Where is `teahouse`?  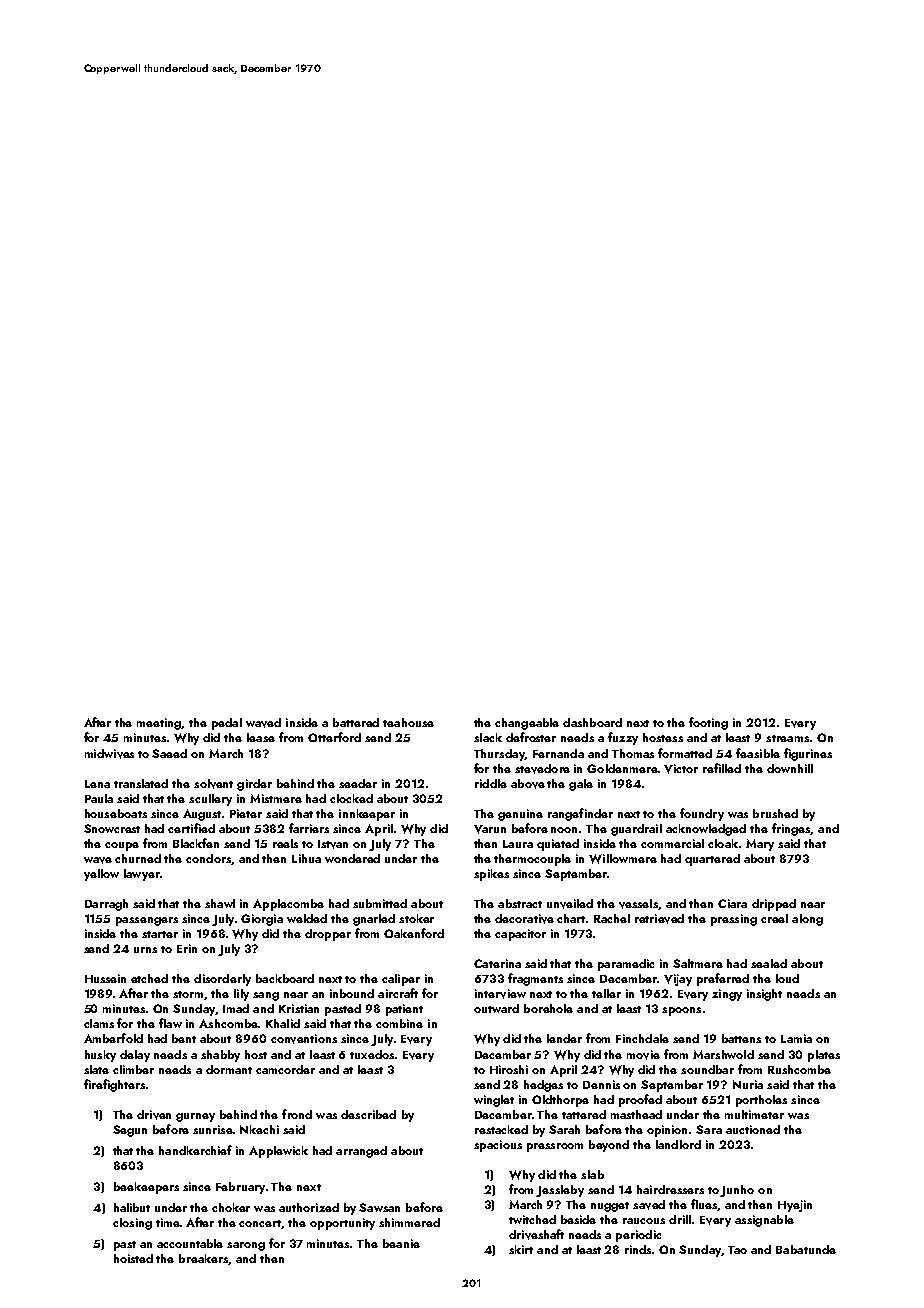
teahouse is located at coordinates (408, 722).
